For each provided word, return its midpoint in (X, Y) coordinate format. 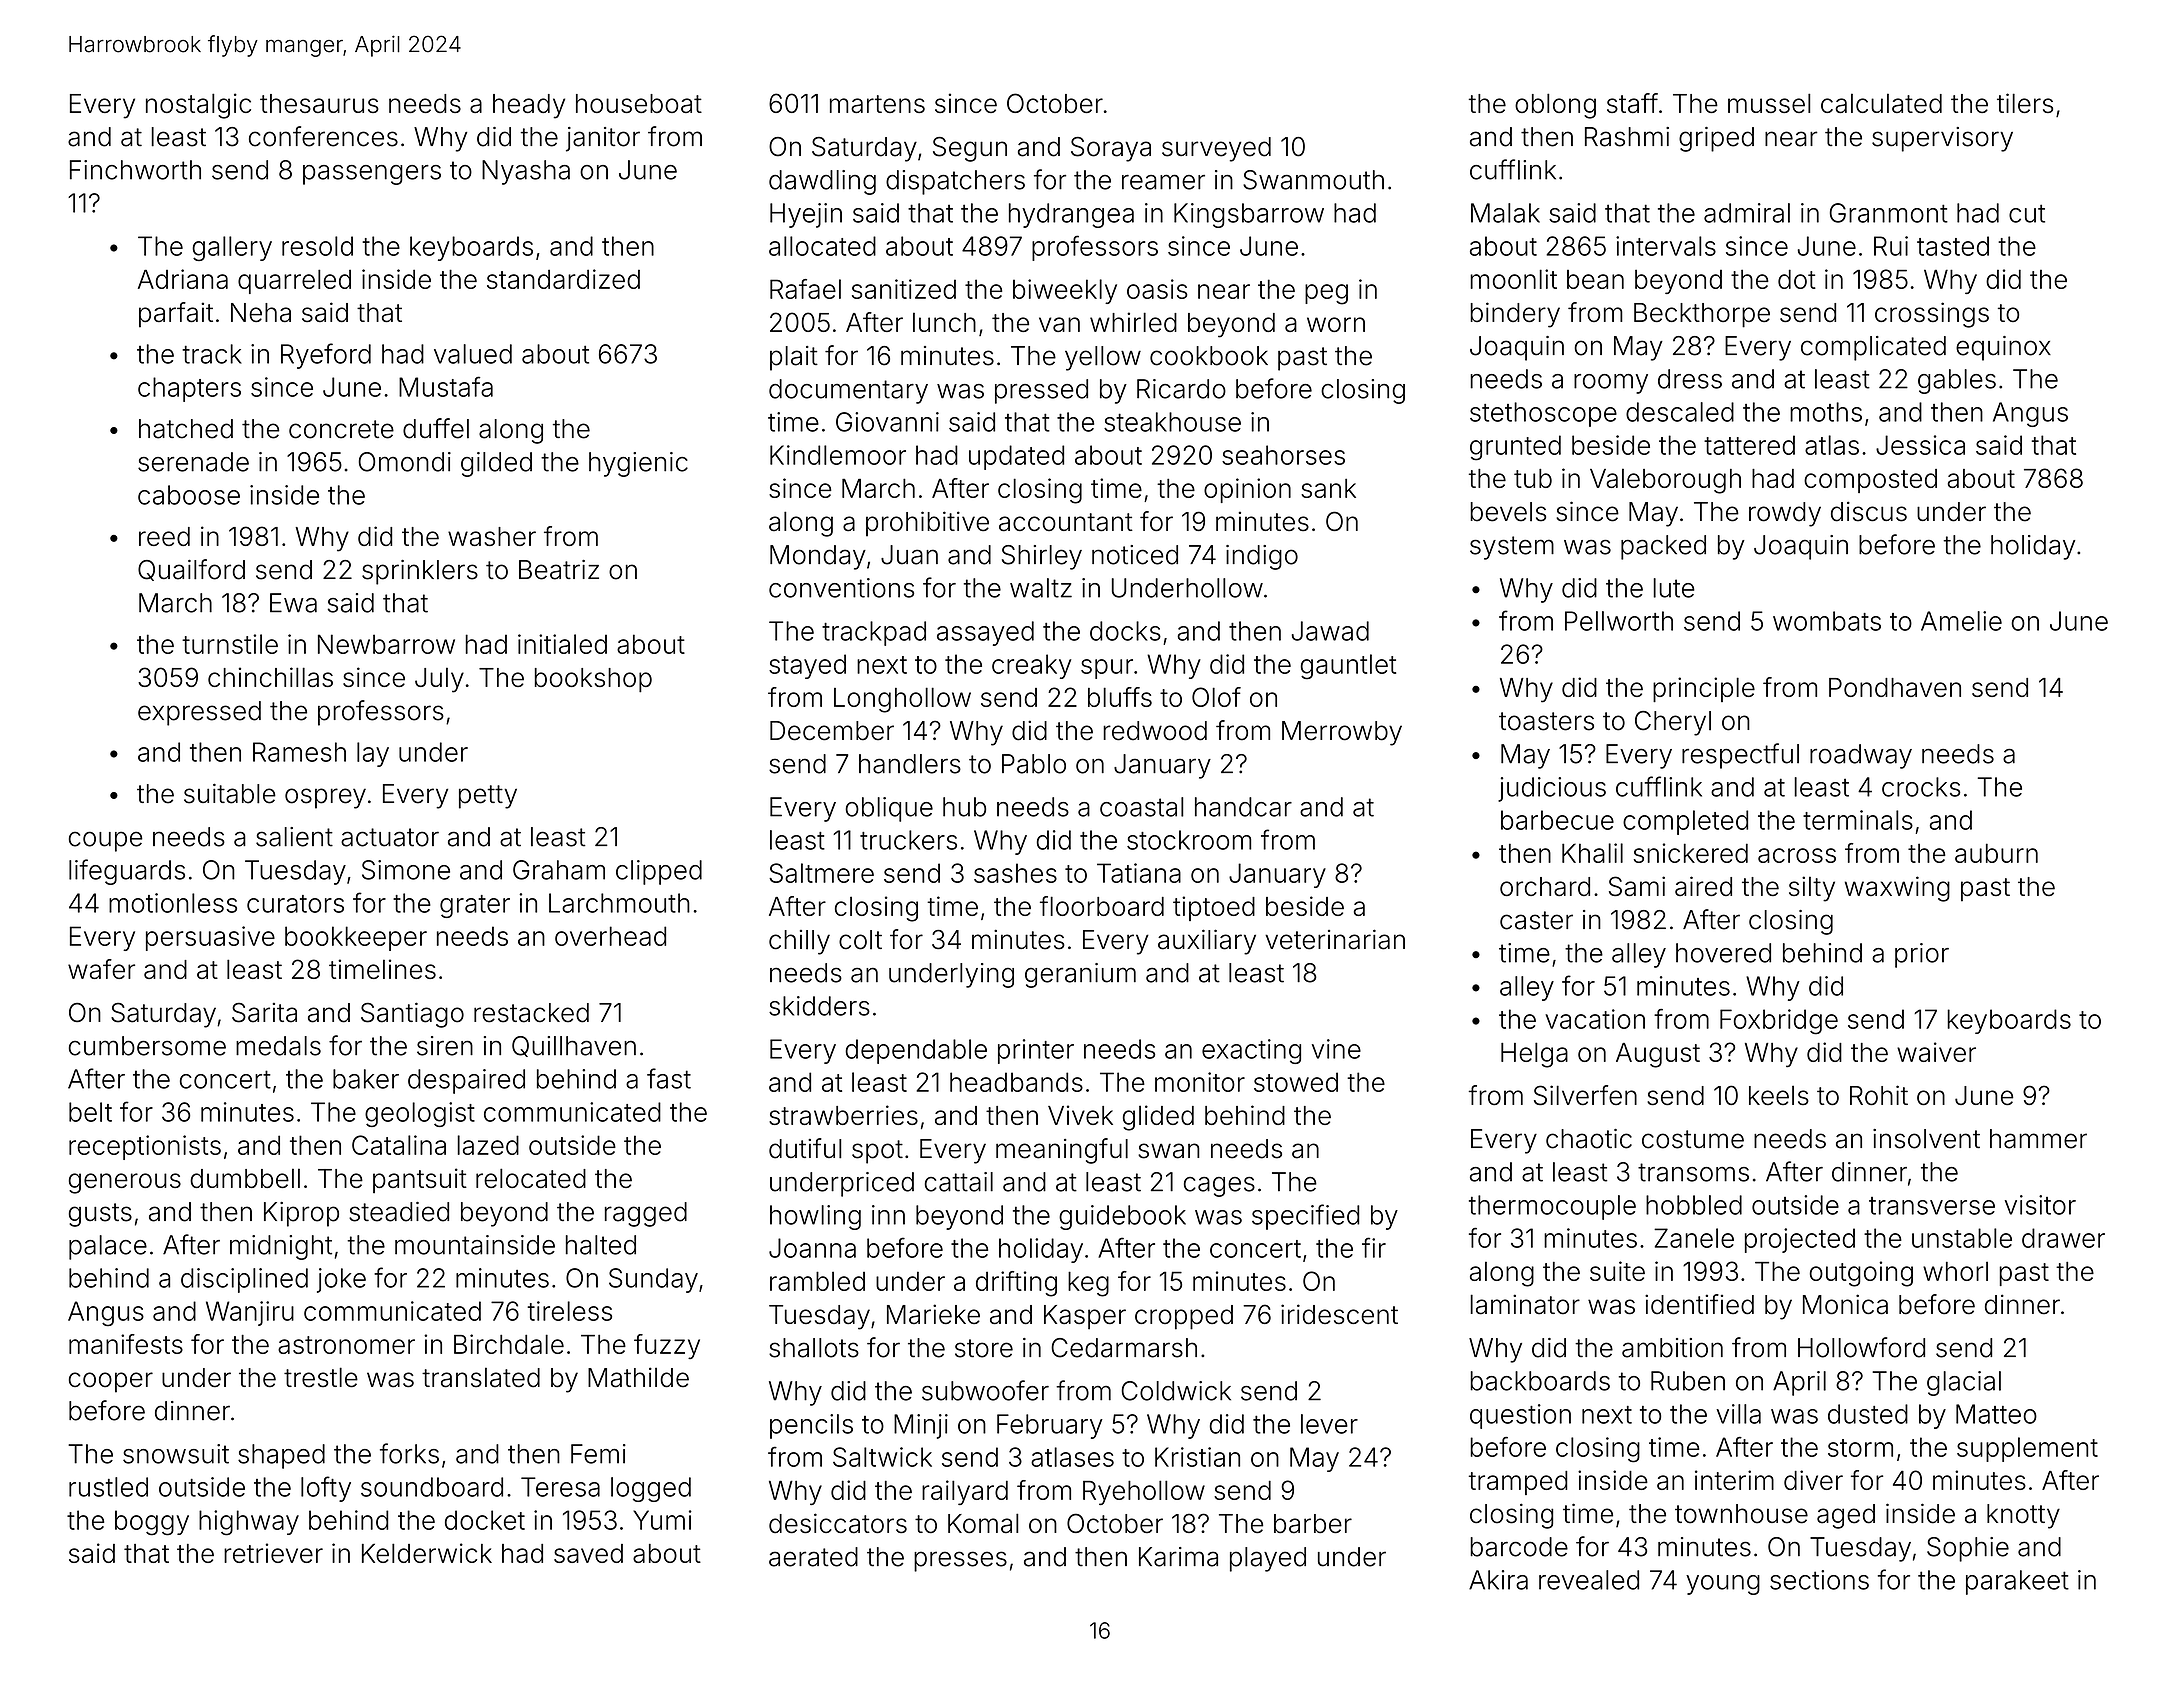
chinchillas (270, 677)
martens (877, 104)
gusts (100, 1215)
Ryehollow (1144, 1492)
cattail (959, 1182)
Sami (1637, 886)
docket (485, 1520)
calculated (1881, 103)
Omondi (404, 462)
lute (1674, 588)
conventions (841, 588)
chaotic (1589, 1139)
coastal (1142, 807)
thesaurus (319, 103)
